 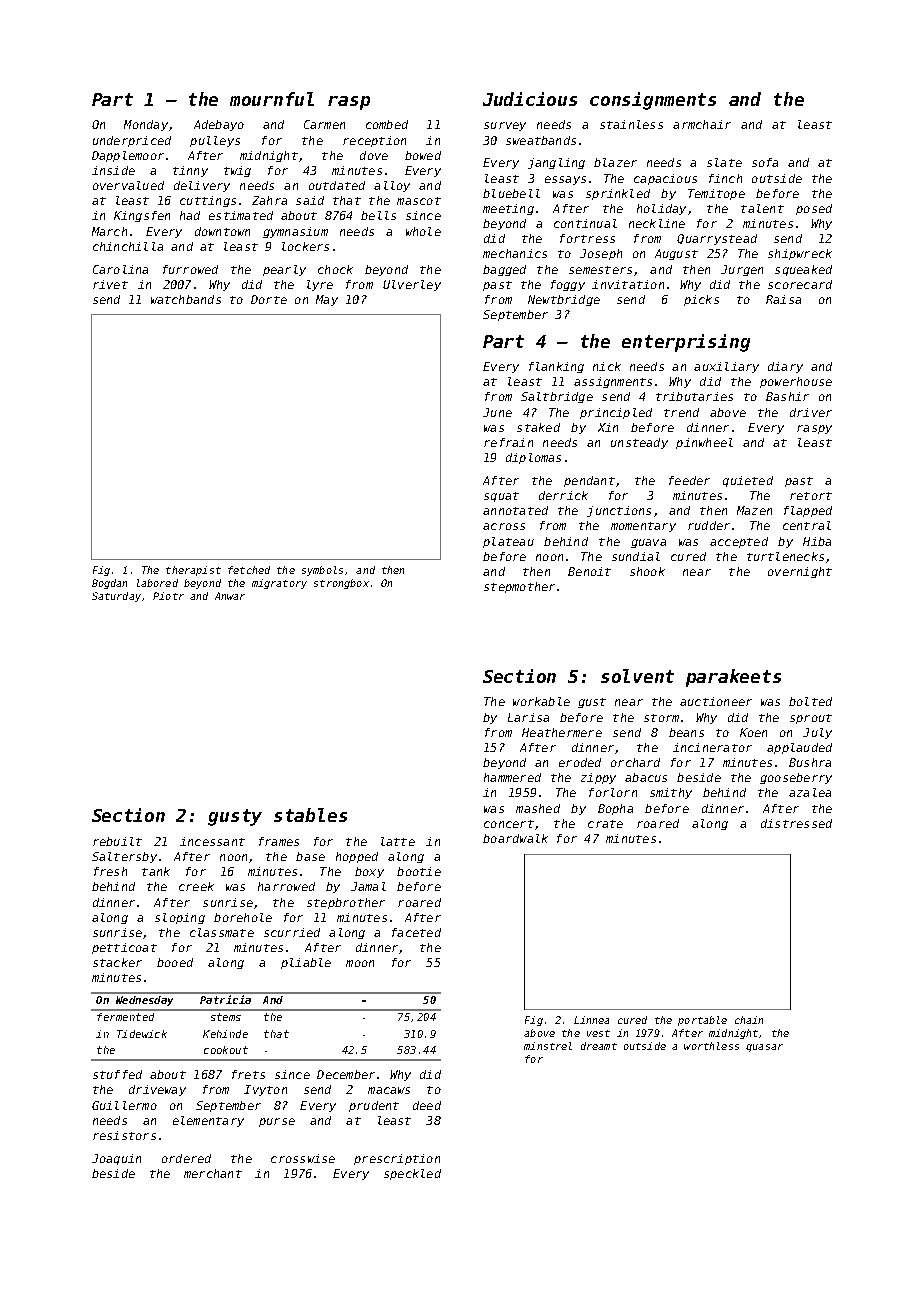 What do you see at coordinates (530, 99) in the image?
I see `Judicious` at bounding box center [530, 99].
